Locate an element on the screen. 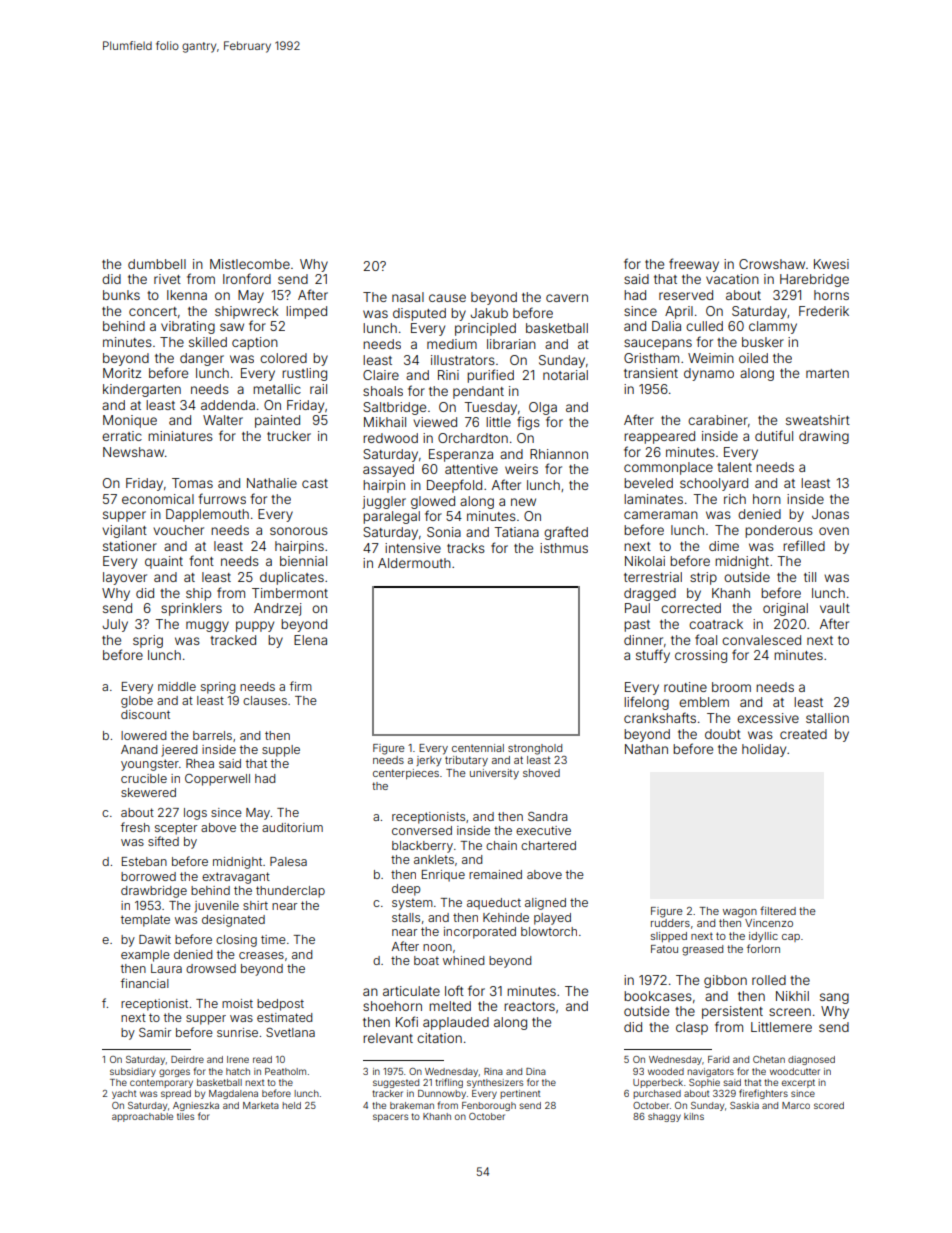  dutiful is located at coordinates (774, 435).
